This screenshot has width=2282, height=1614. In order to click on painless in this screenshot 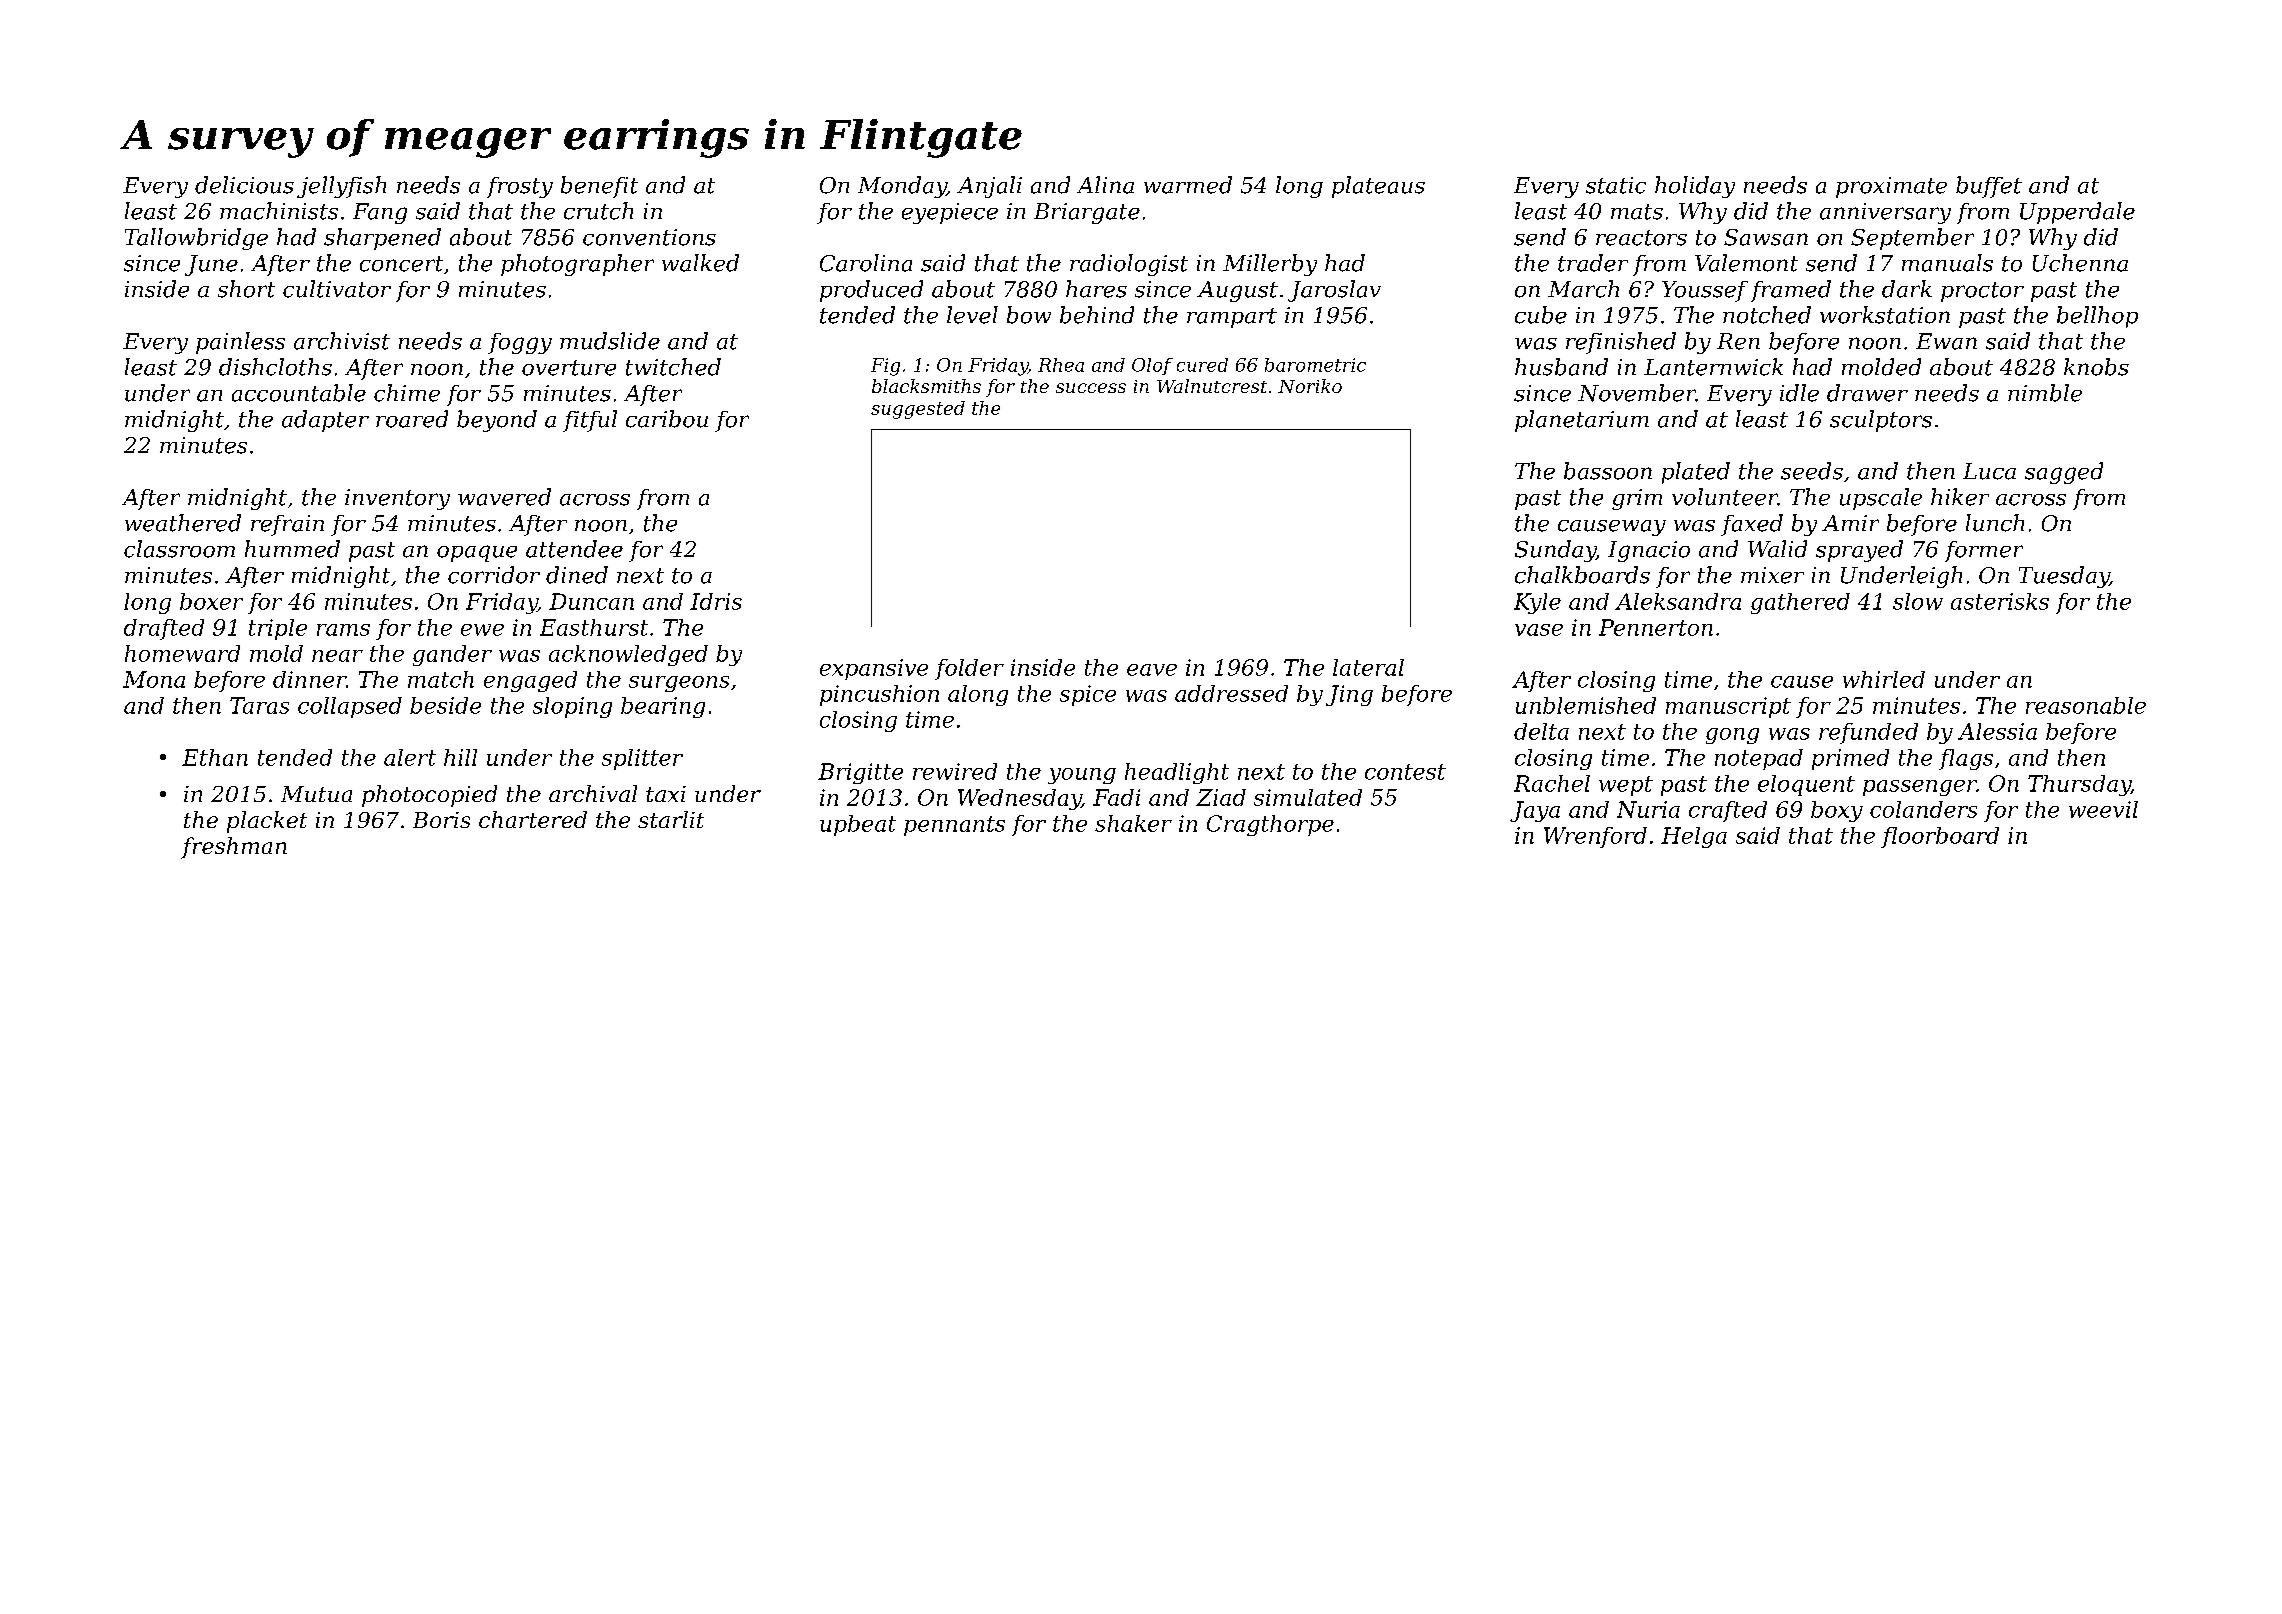, I will do `click(240, 343)`.
